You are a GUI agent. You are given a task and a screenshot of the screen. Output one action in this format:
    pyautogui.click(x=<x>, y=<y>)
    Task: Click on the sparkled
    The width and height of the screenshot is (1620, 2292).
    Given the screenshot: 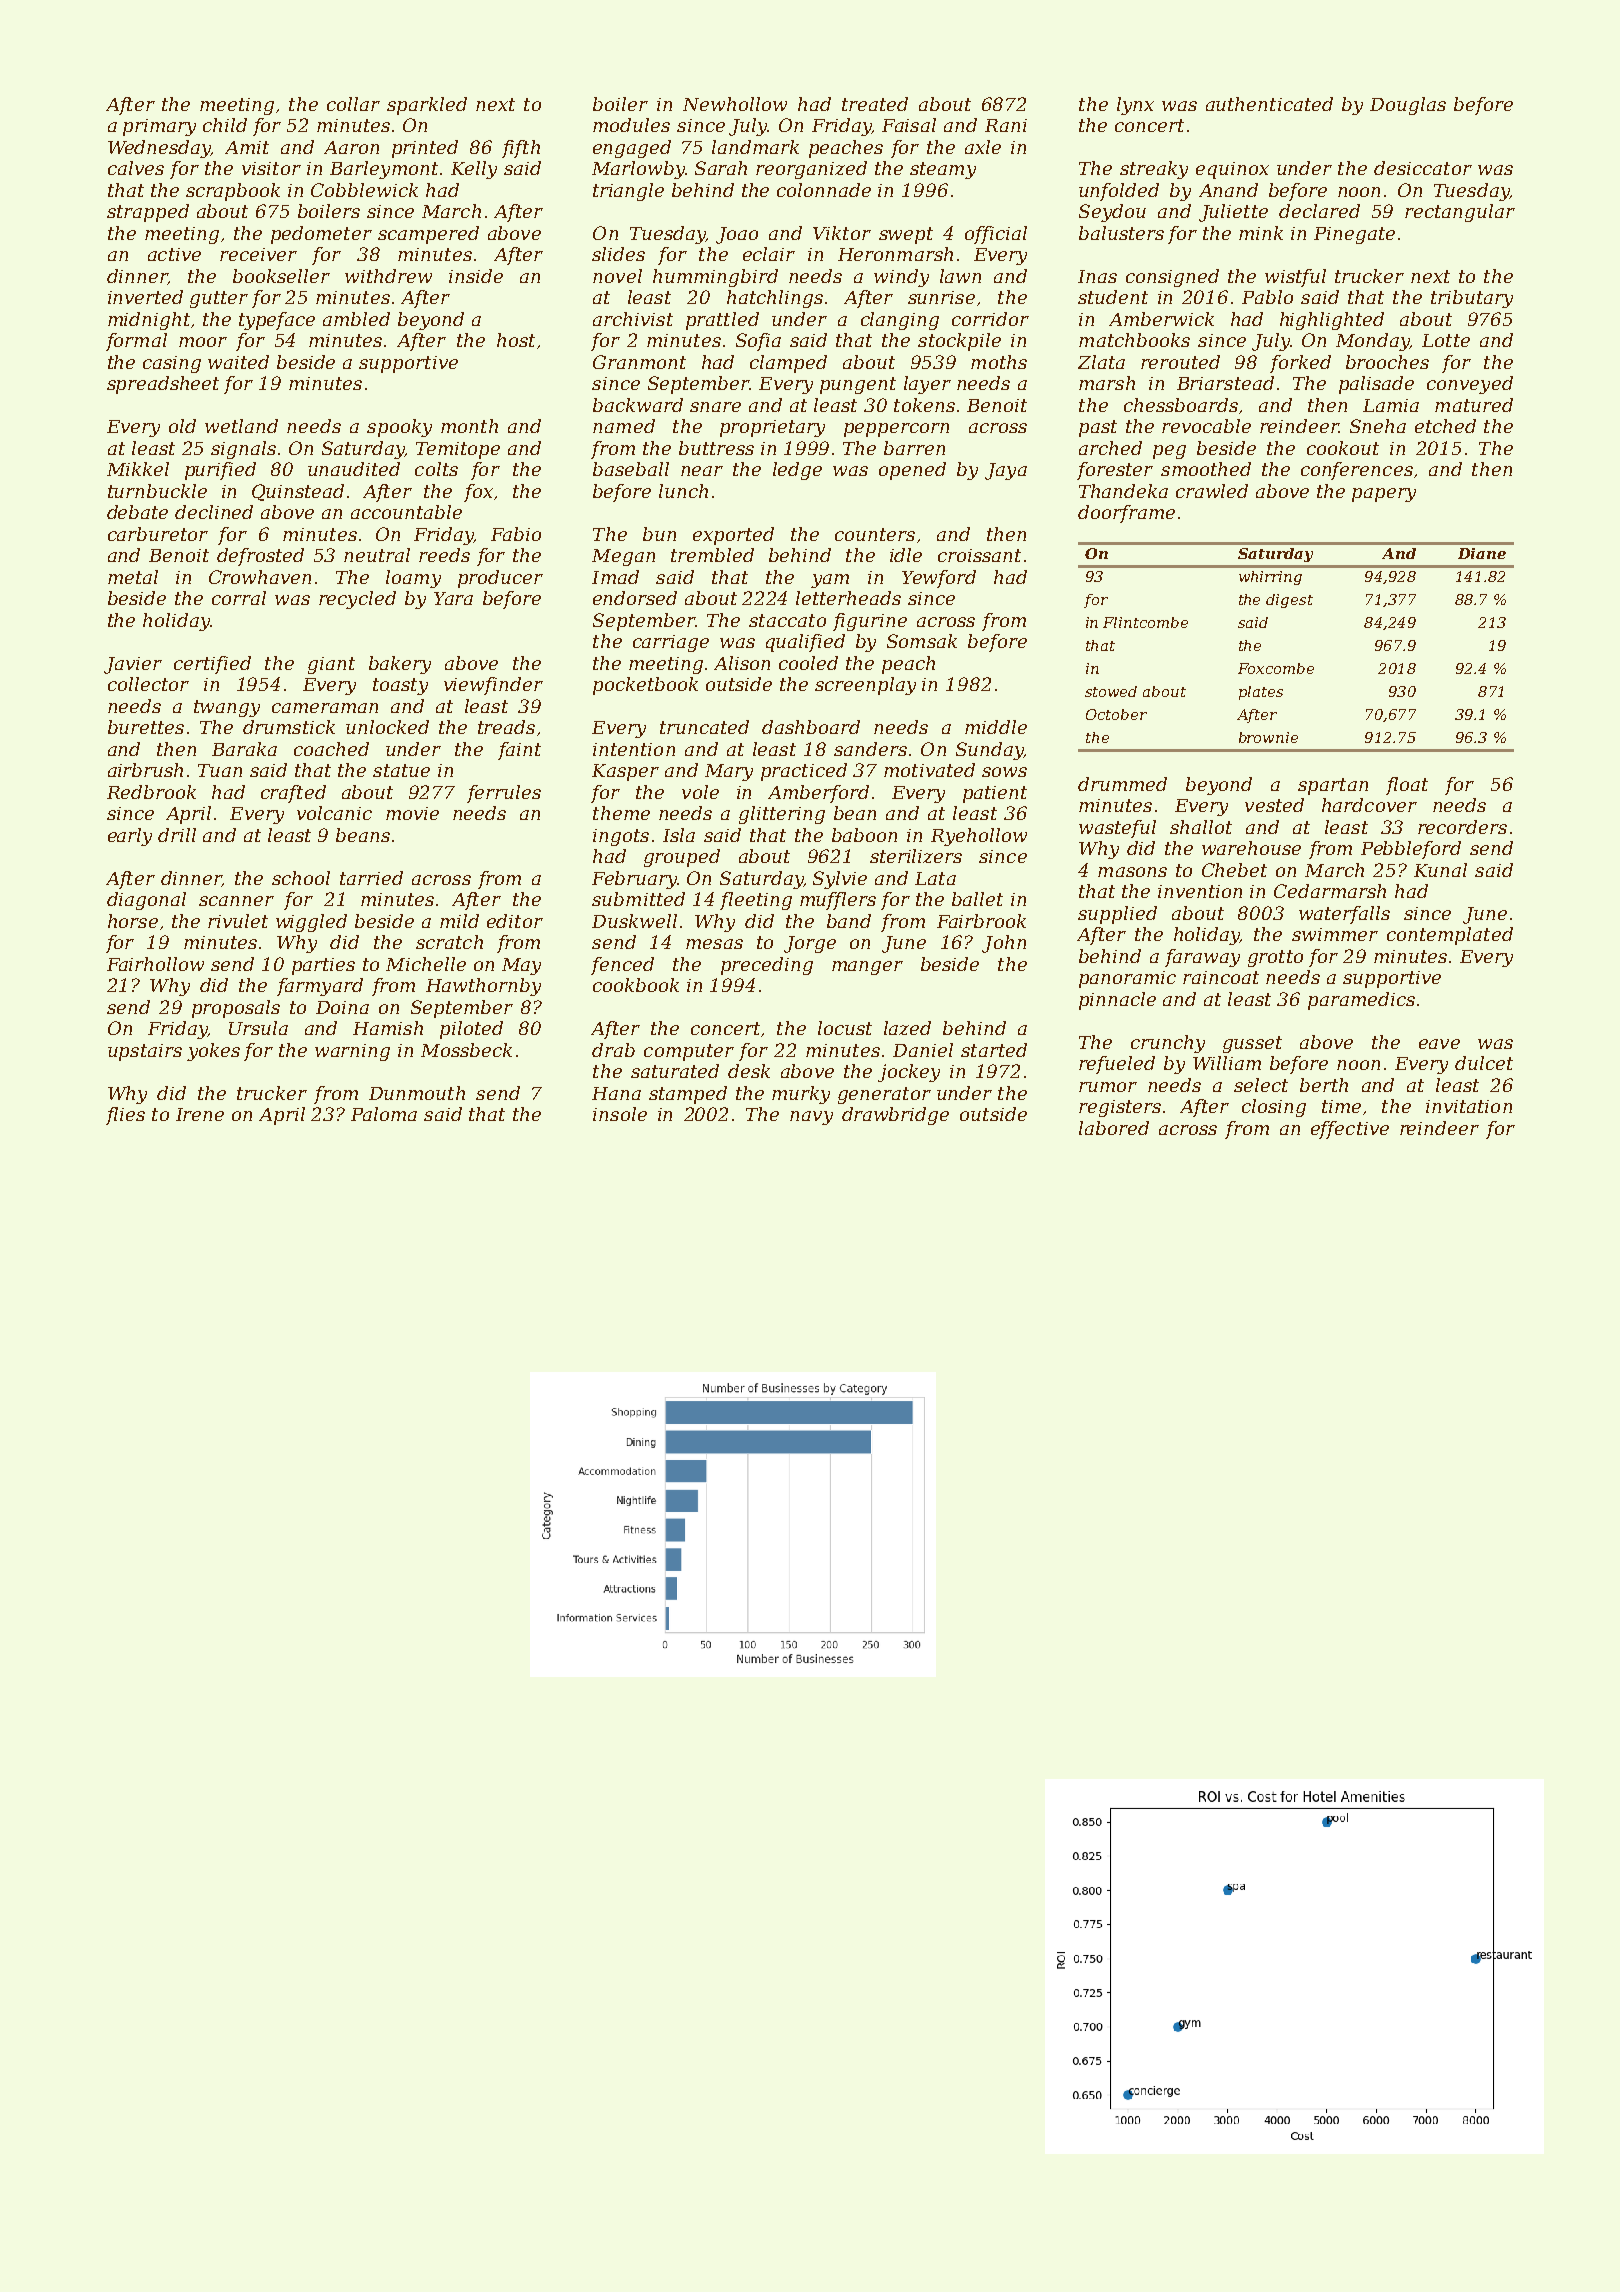 What is the action you would take?
    pyautogui.click(x=427, y=106)
